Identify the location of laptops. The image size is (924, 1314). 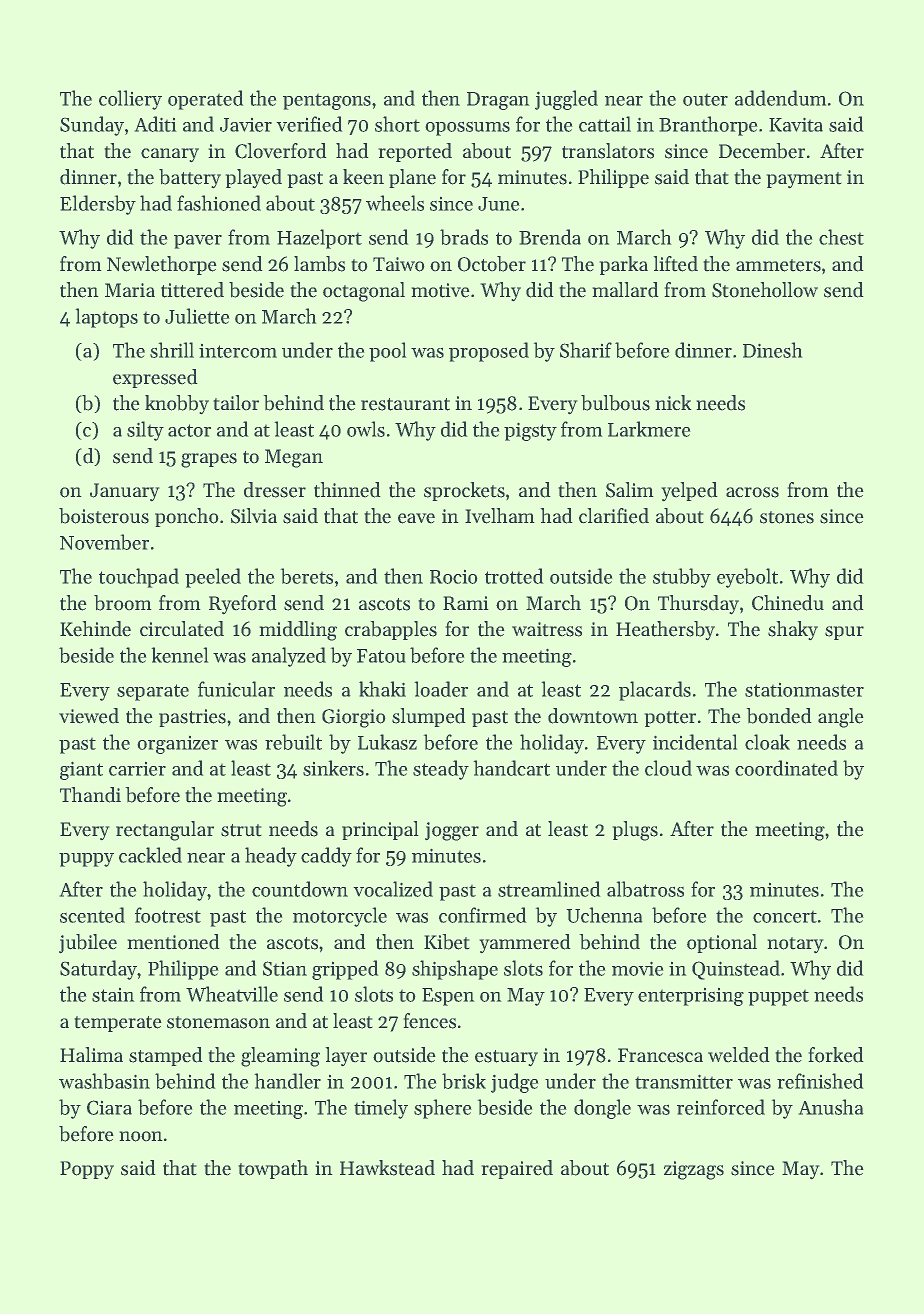
(106, 318).
